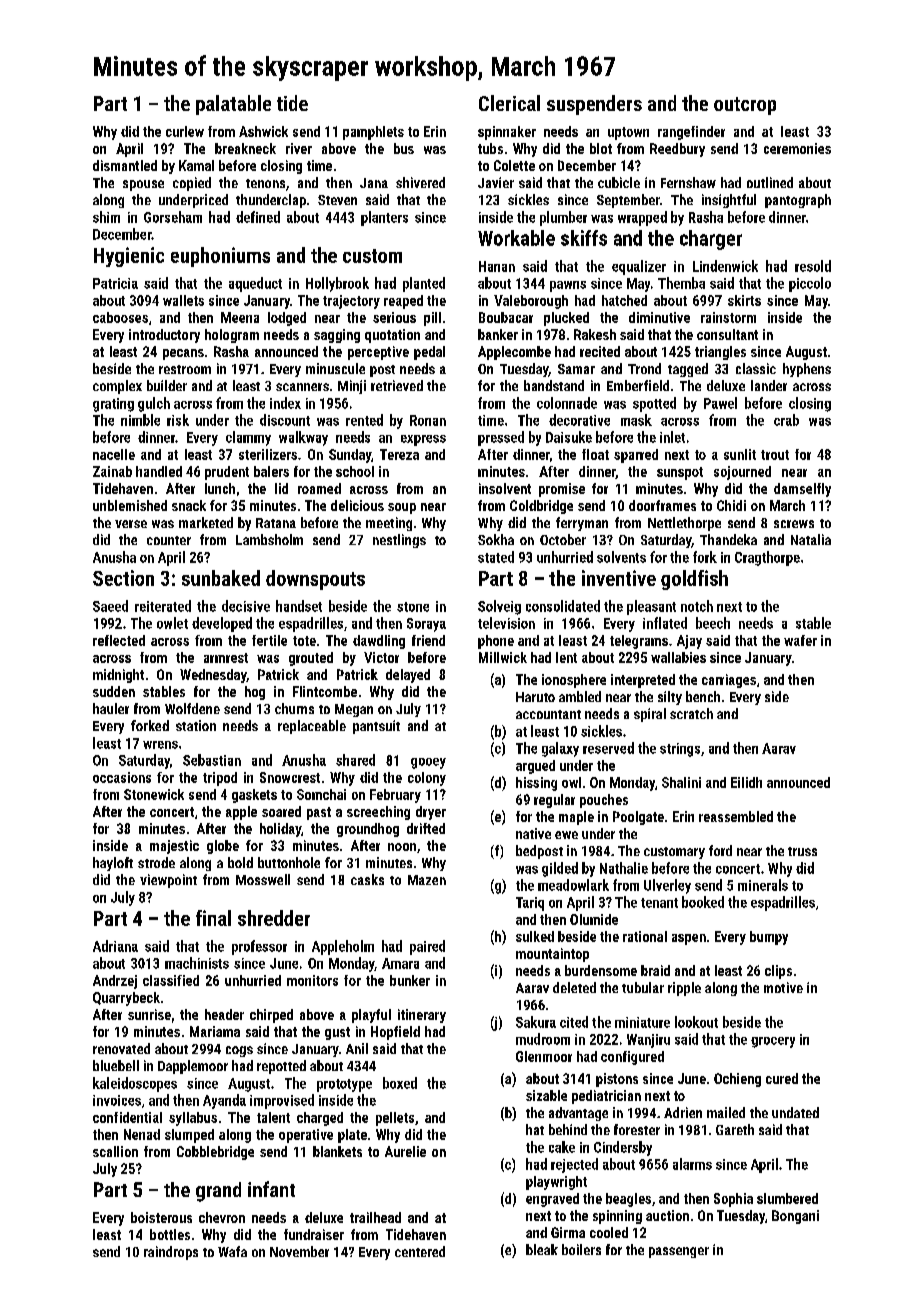  What do you see at coordinates (173, 217) in the page?
I see `Gorseham` at bounding box center [173, 217].
